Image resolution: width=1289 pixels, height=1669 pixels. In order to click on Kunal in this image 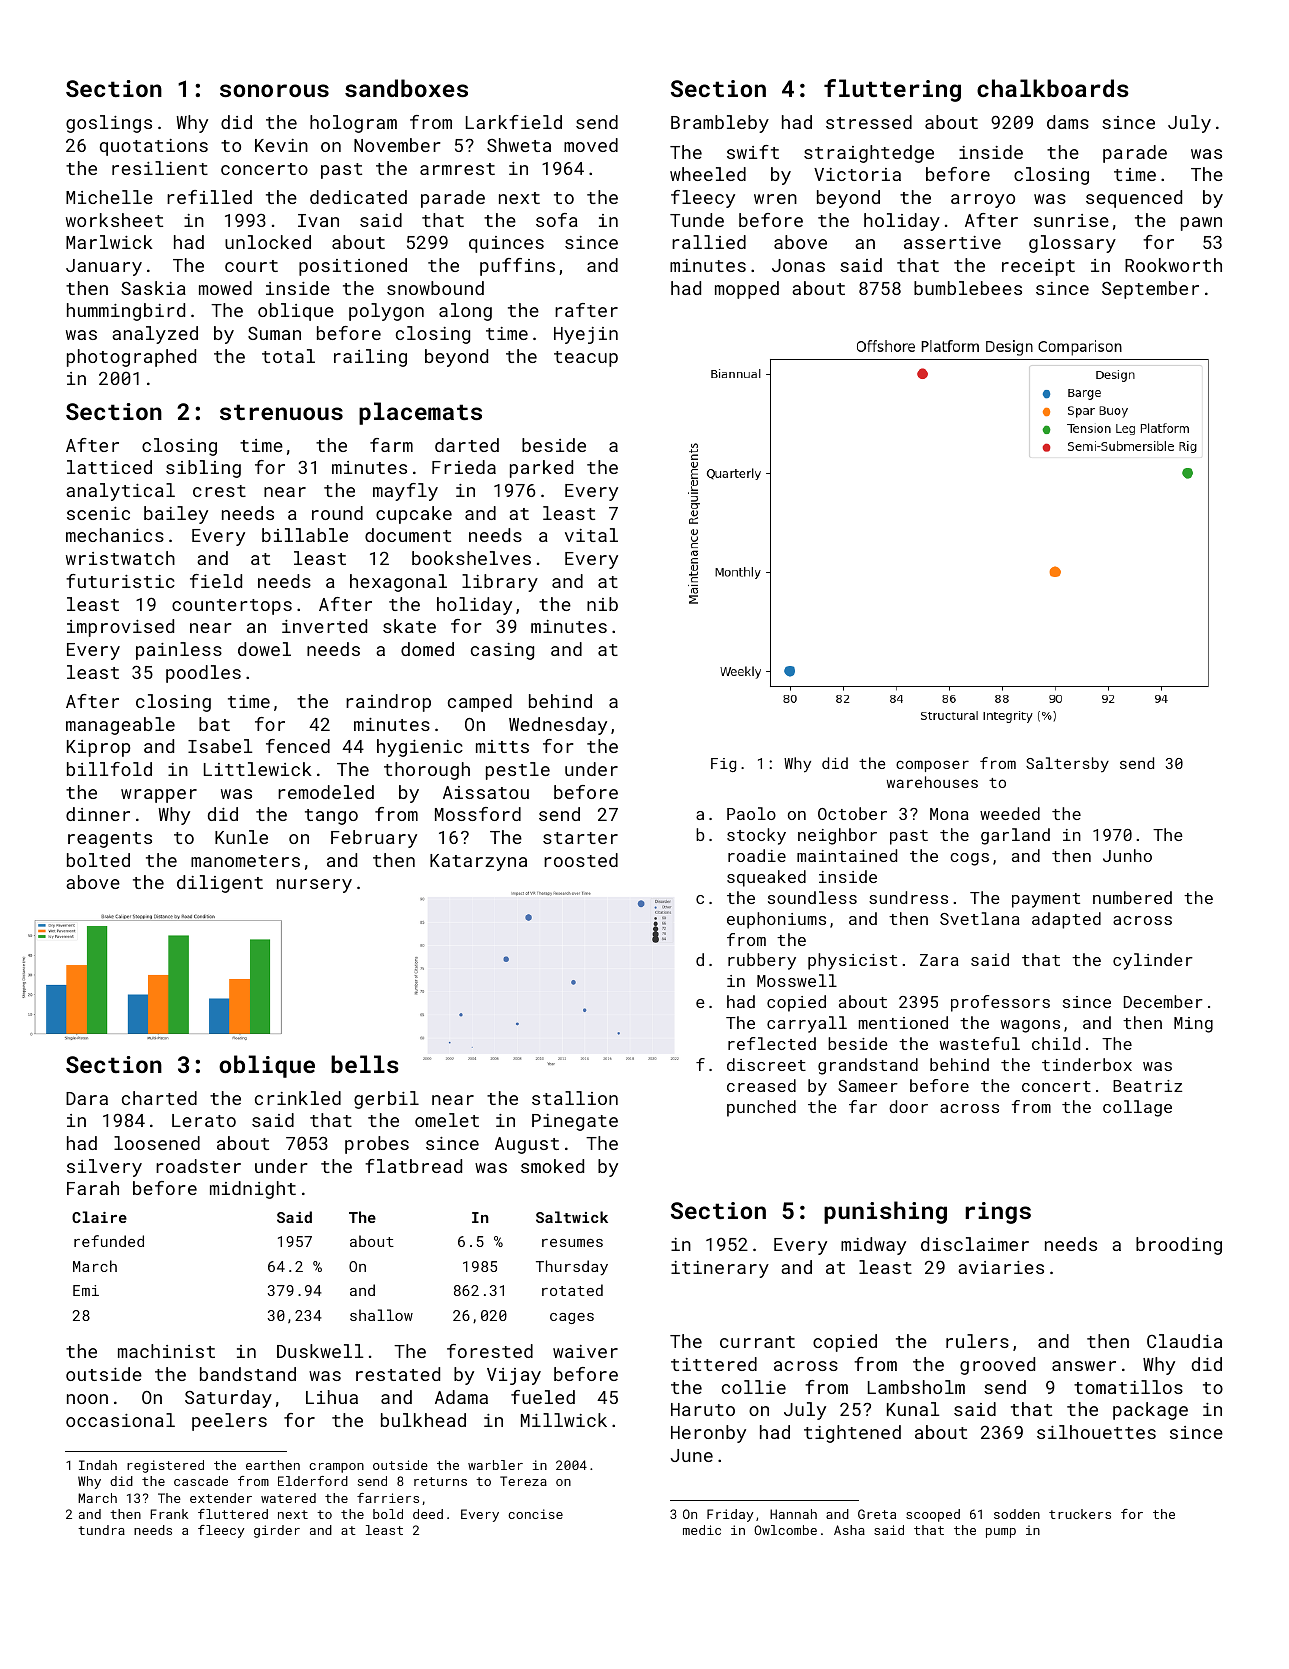, I will do `click(913, 1409)`.
